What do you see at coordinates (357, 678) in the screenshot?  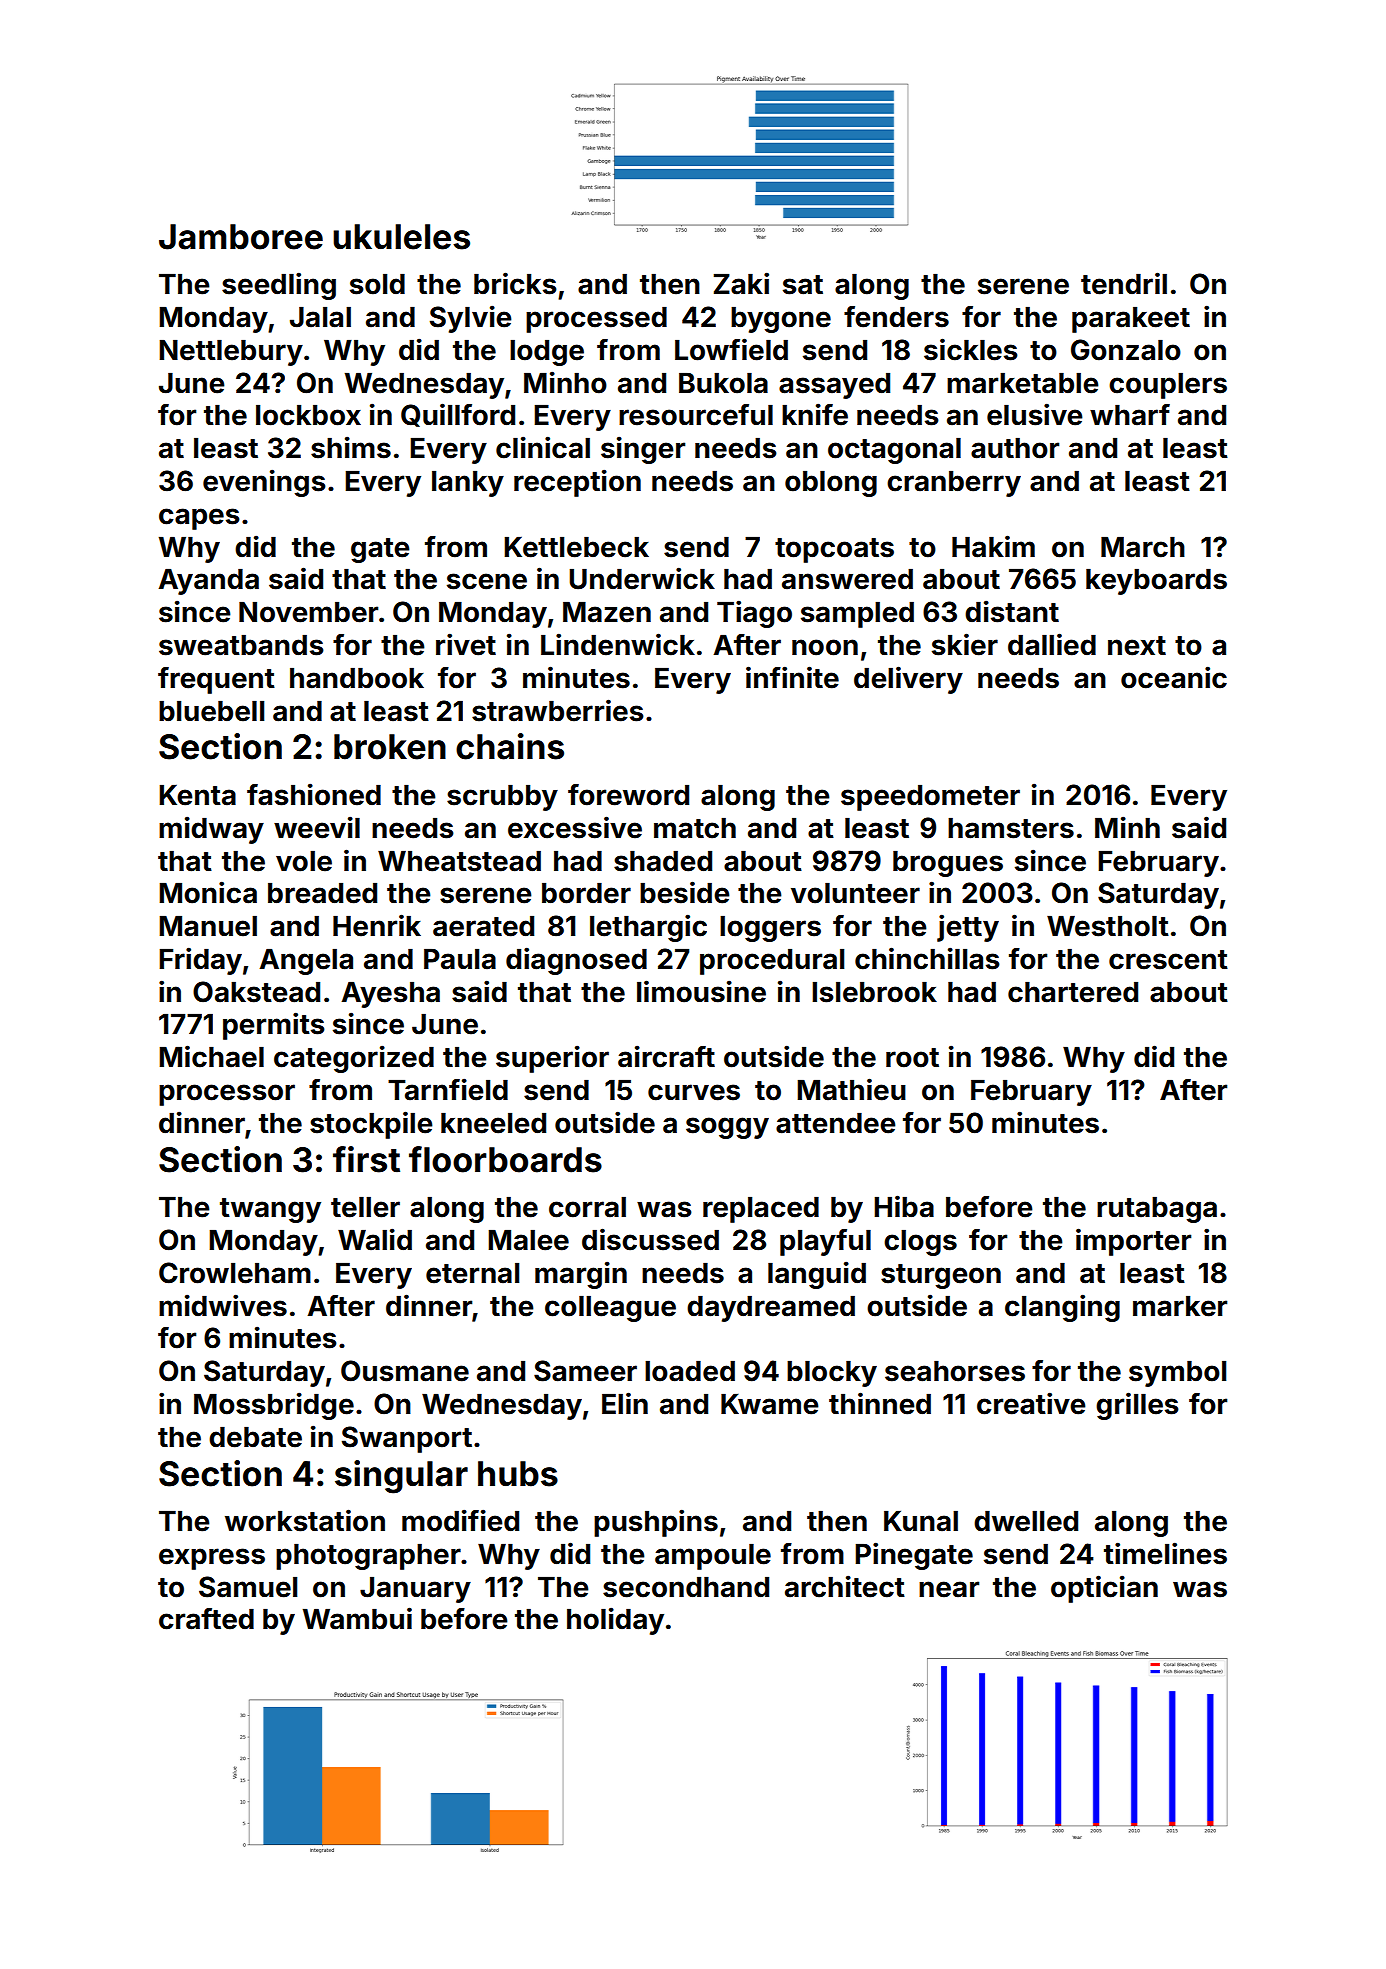 I see `handbook` at bounding box center [357, 678].
